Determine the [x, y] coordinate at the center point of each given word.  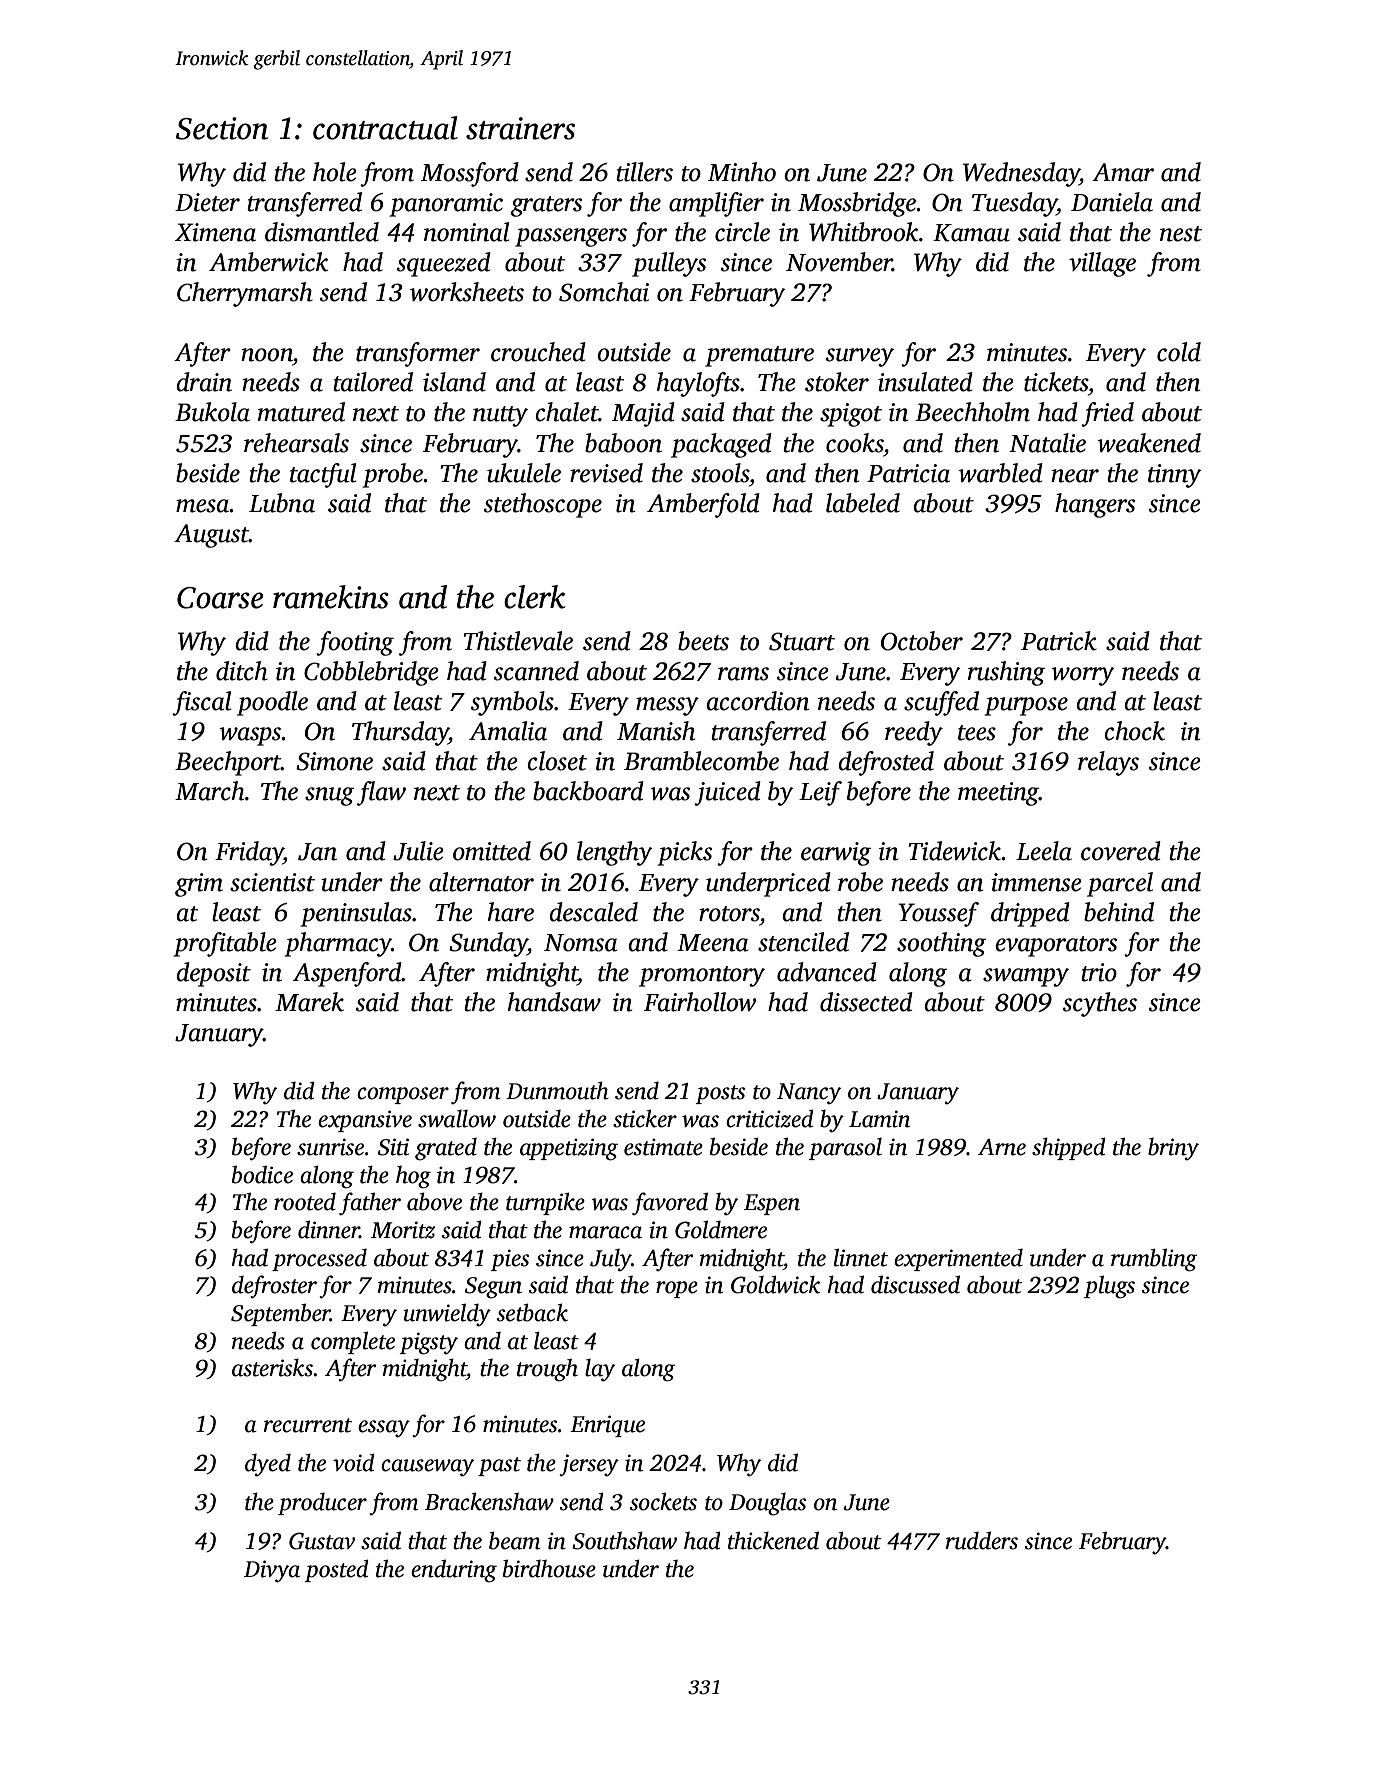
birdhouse [549, 1568]
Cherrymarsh [245, 294]
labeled [863, 503]
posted [337, 1570]
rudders [982, 1540]
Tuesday [1014, 204]
